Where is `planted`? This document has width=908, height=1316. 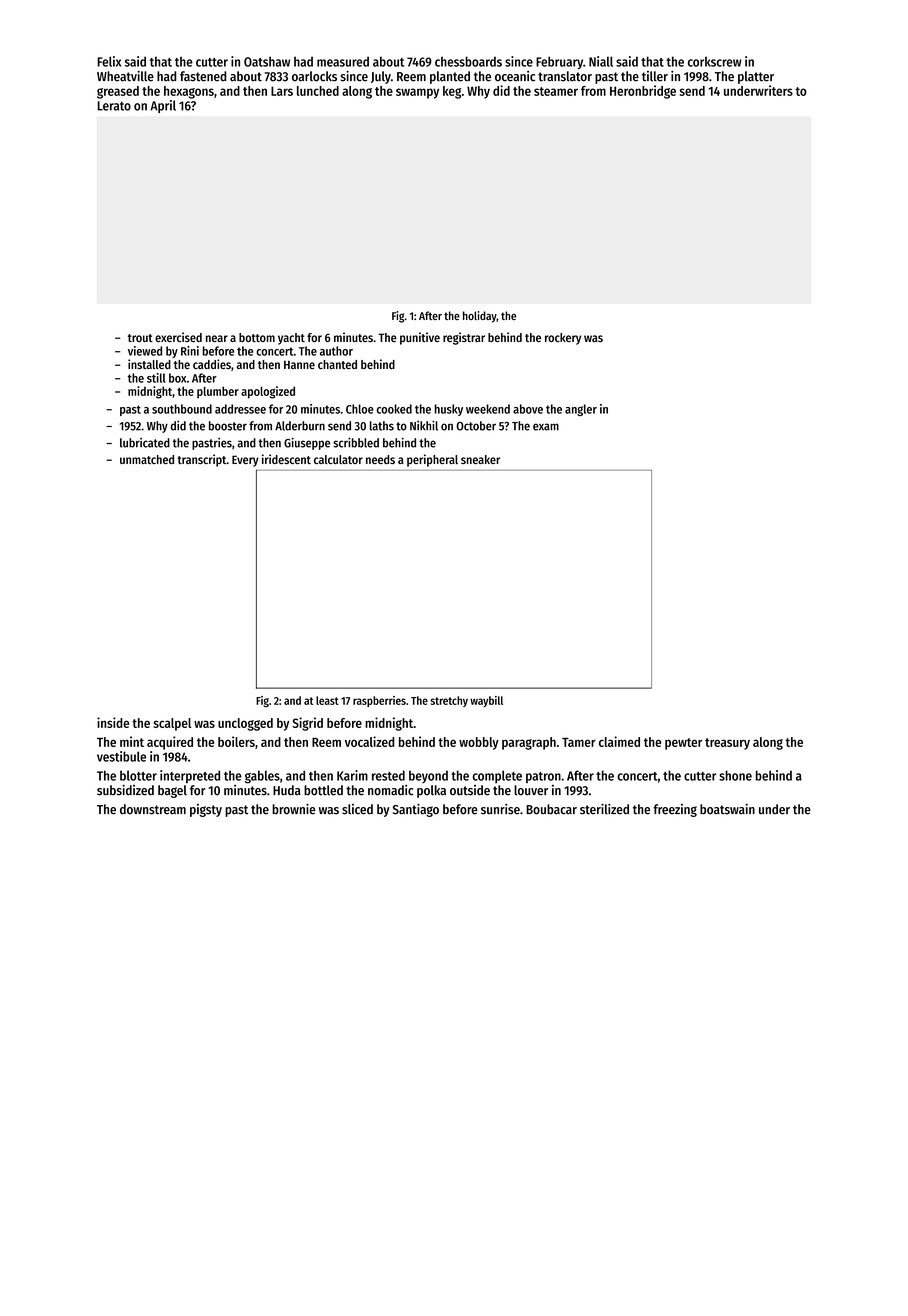 planted is located at coordinates (450, 77).
